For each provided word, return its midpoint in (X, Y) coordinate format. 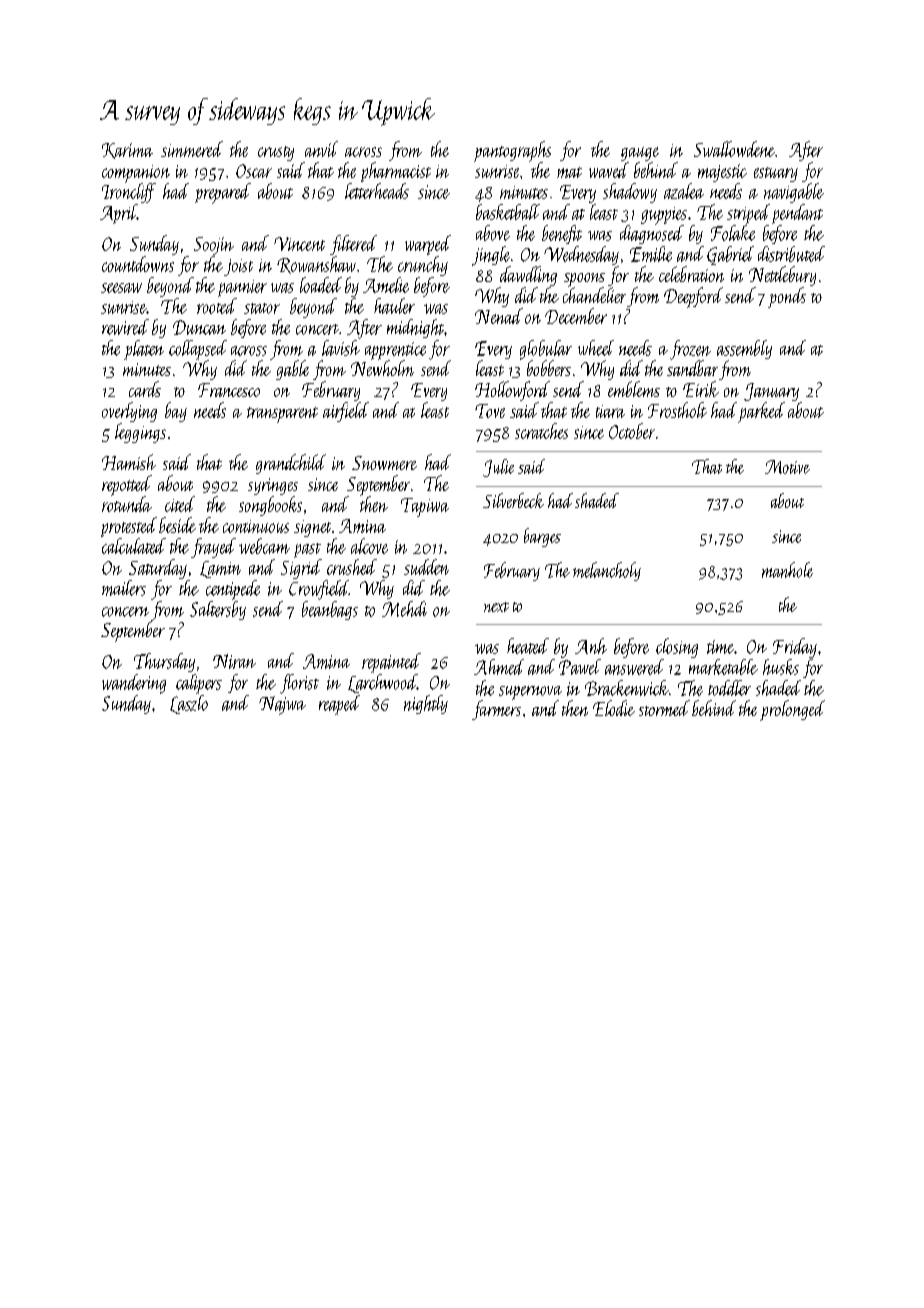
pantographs (512, 151)
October (632, 431)
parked (761, 412)
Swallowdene (734, 149)
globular (546, 350)
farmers (496, 710)
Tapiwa (425, 507)
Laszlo (189, 704)
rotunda (127, 504)
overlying (129, 412)
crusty (276, 153)
